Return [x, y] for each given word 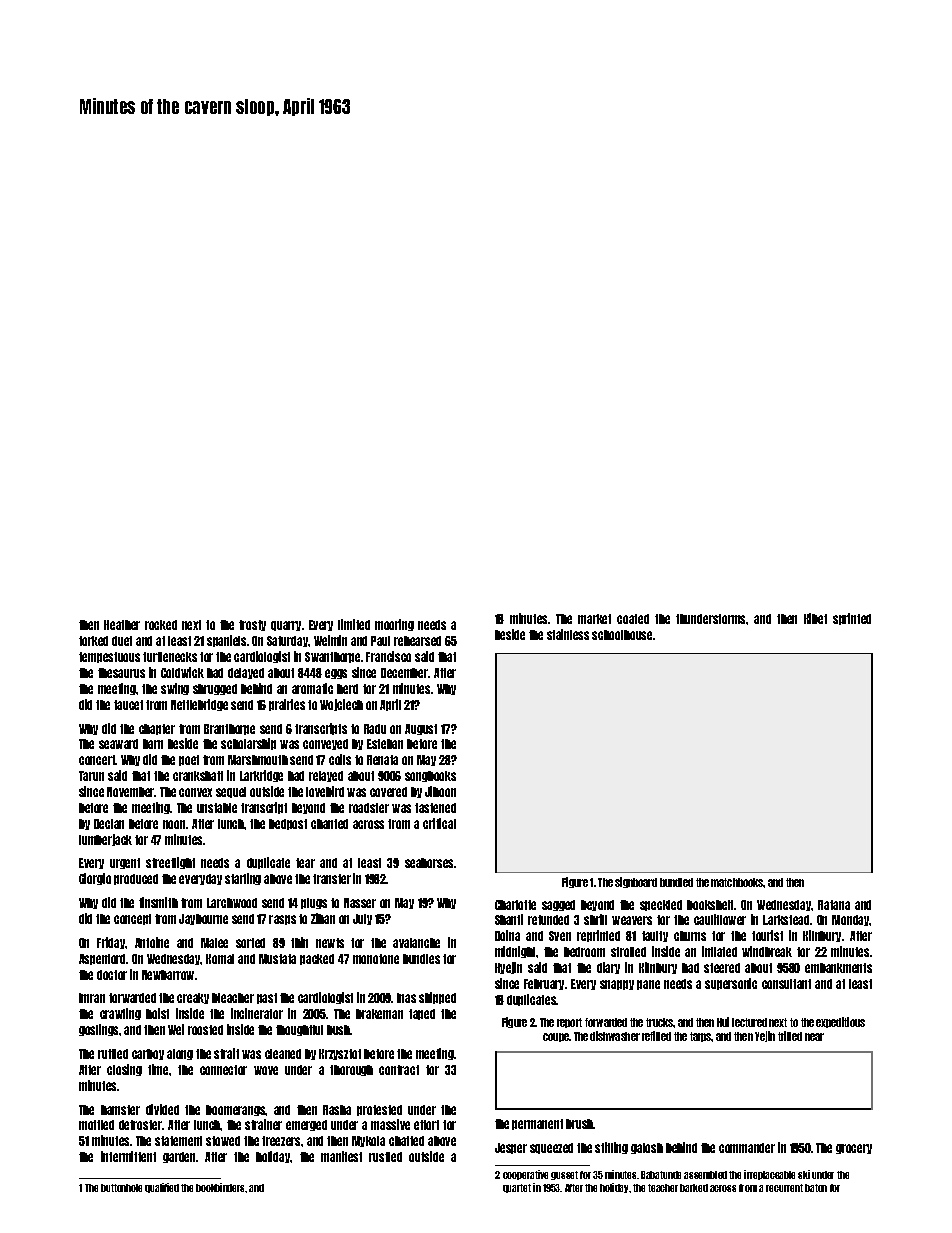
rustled [385, 1157]
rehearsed [417, 641]
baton [816, 1188]
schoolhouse [622, 635]
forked [93, 641]
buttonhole [121, 1188]
